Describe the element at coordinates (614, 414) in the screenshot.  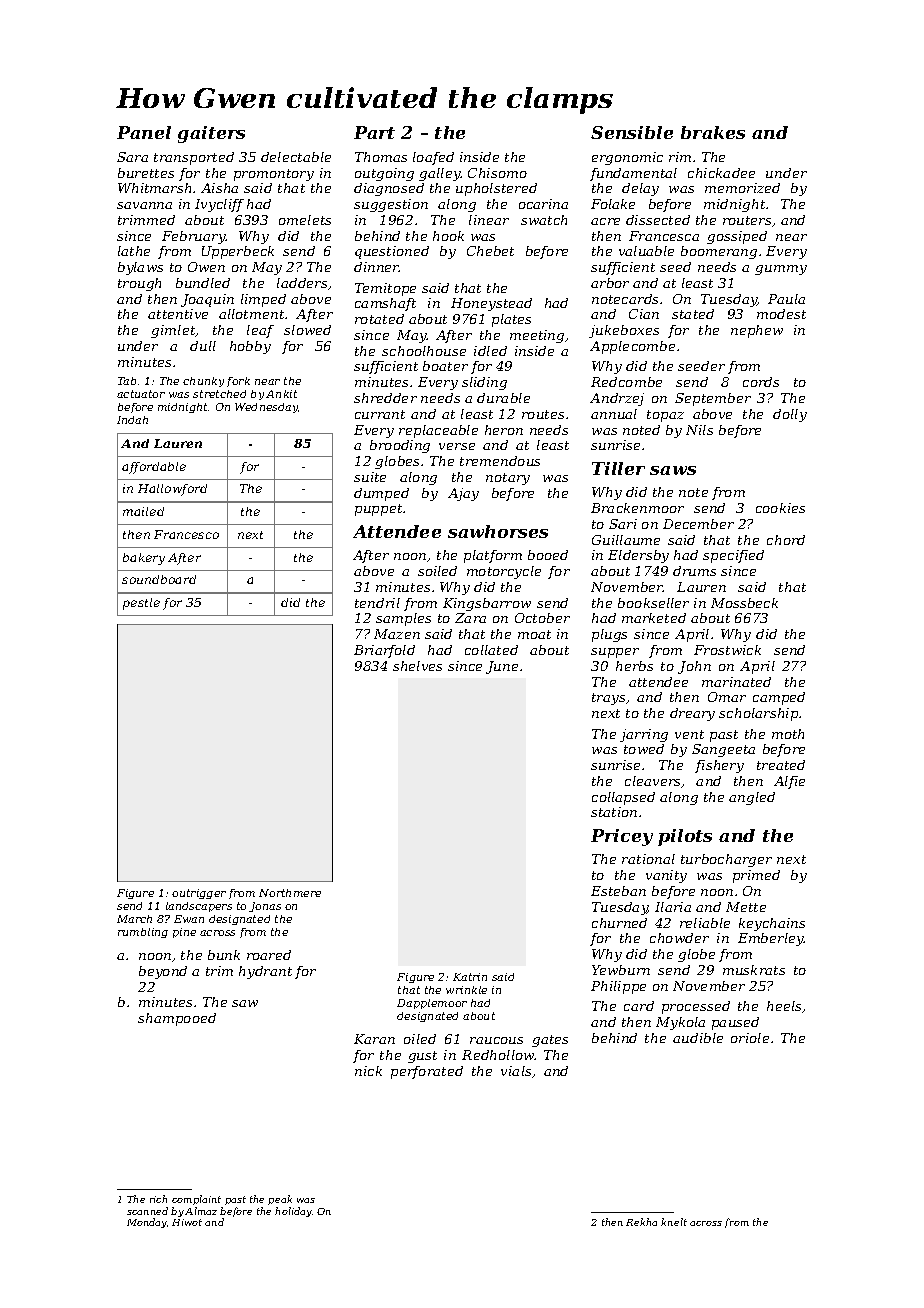
I see `annual` at that location.
